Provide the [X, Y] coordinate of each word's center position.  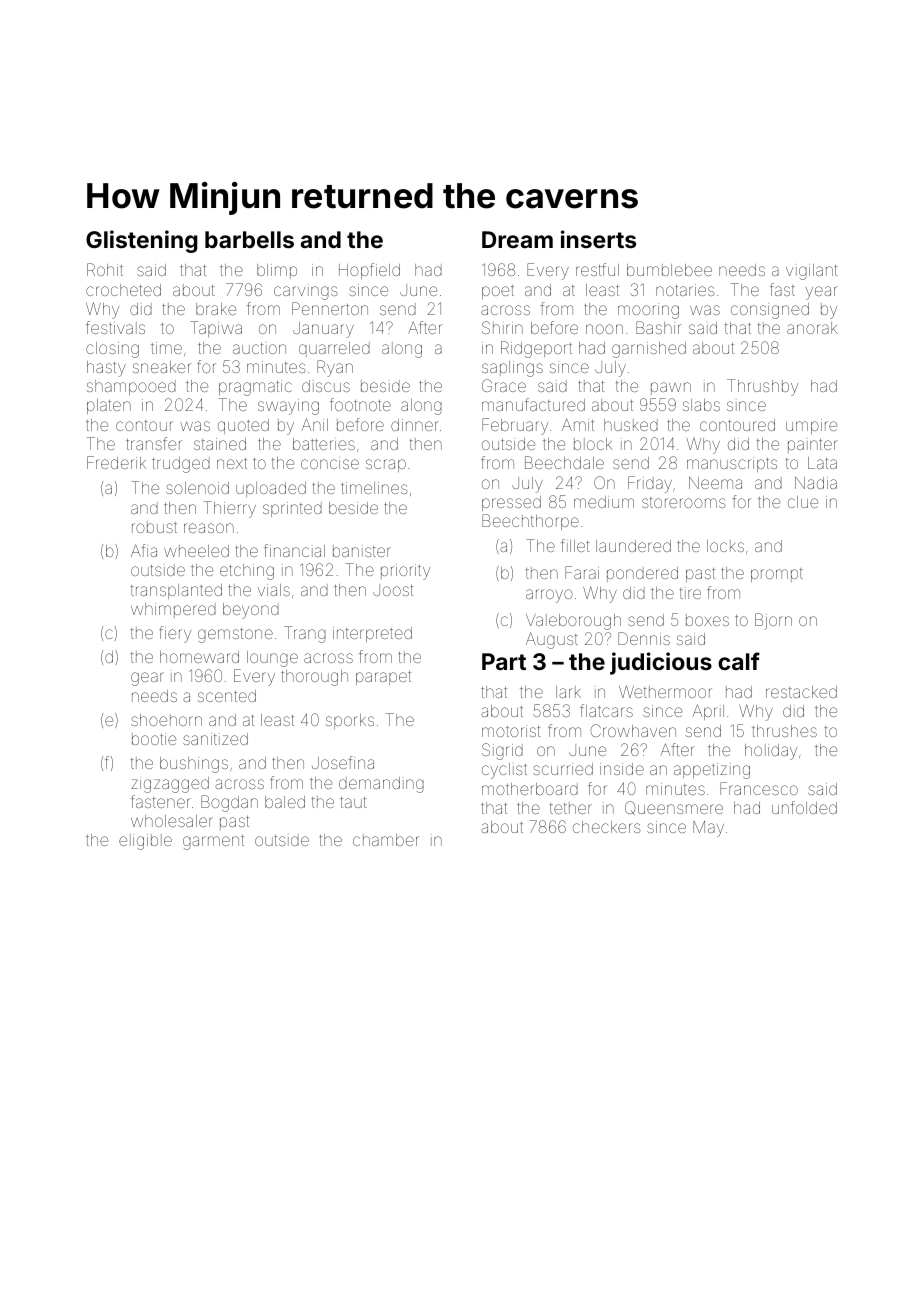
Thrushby [762, 387]
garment [213, 842]
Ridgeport [536, 349]
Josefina [343, 762]
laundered [633, 546]
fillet [575, 545]
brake [216, 309]
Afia [144, 550]
